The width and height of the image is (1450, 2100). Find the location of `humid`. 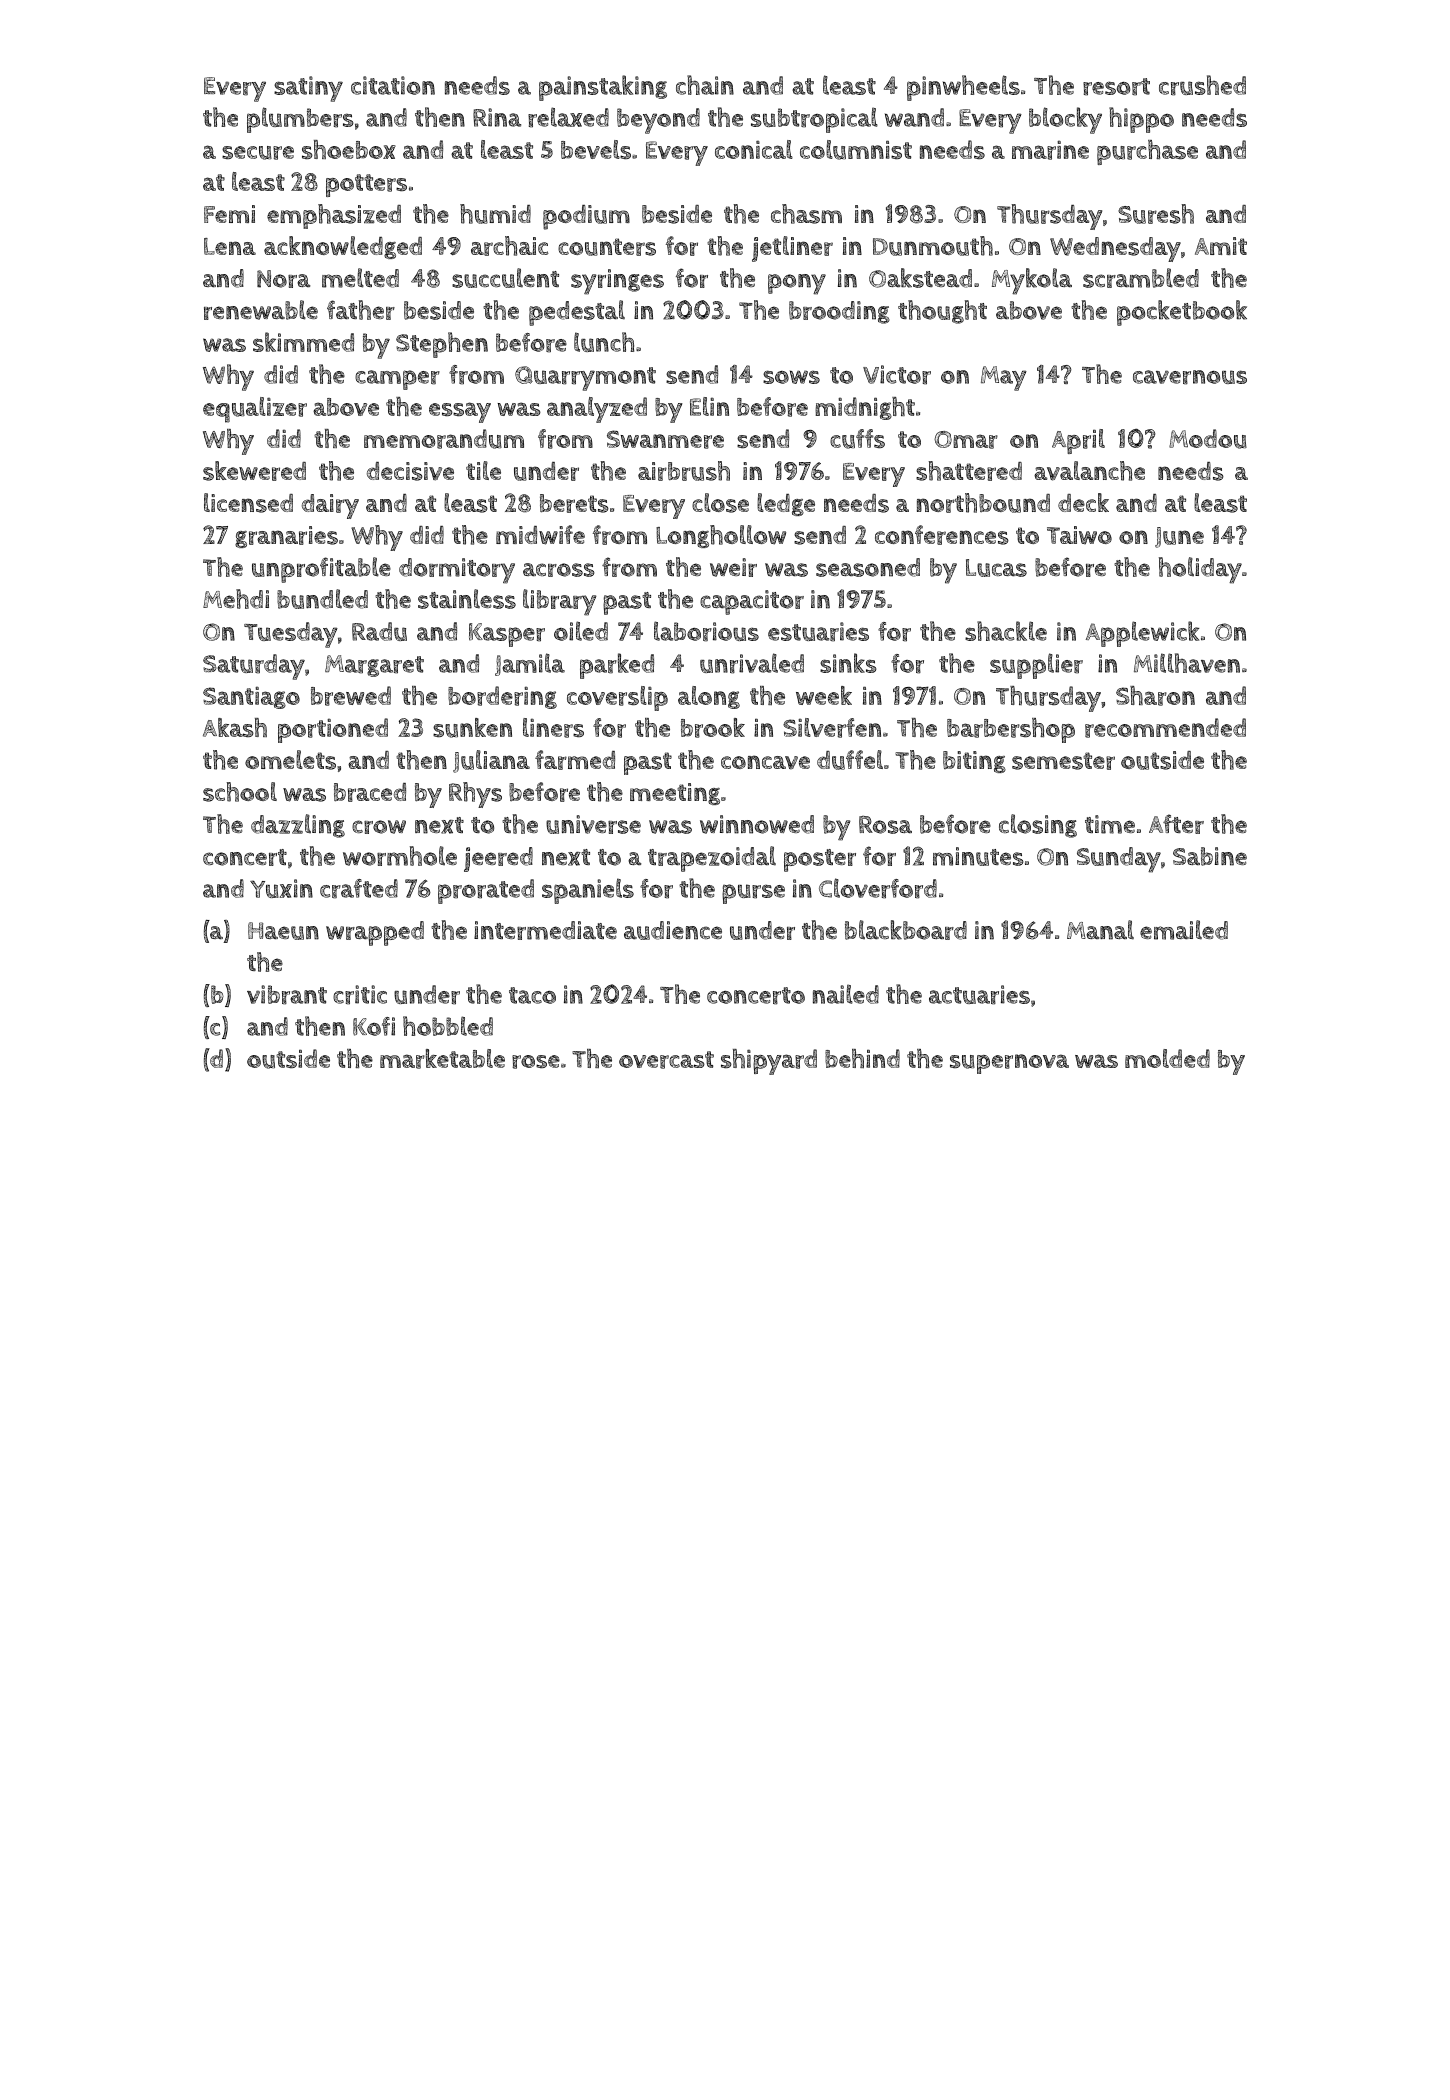

humid is located at coordinates (495, 214).
